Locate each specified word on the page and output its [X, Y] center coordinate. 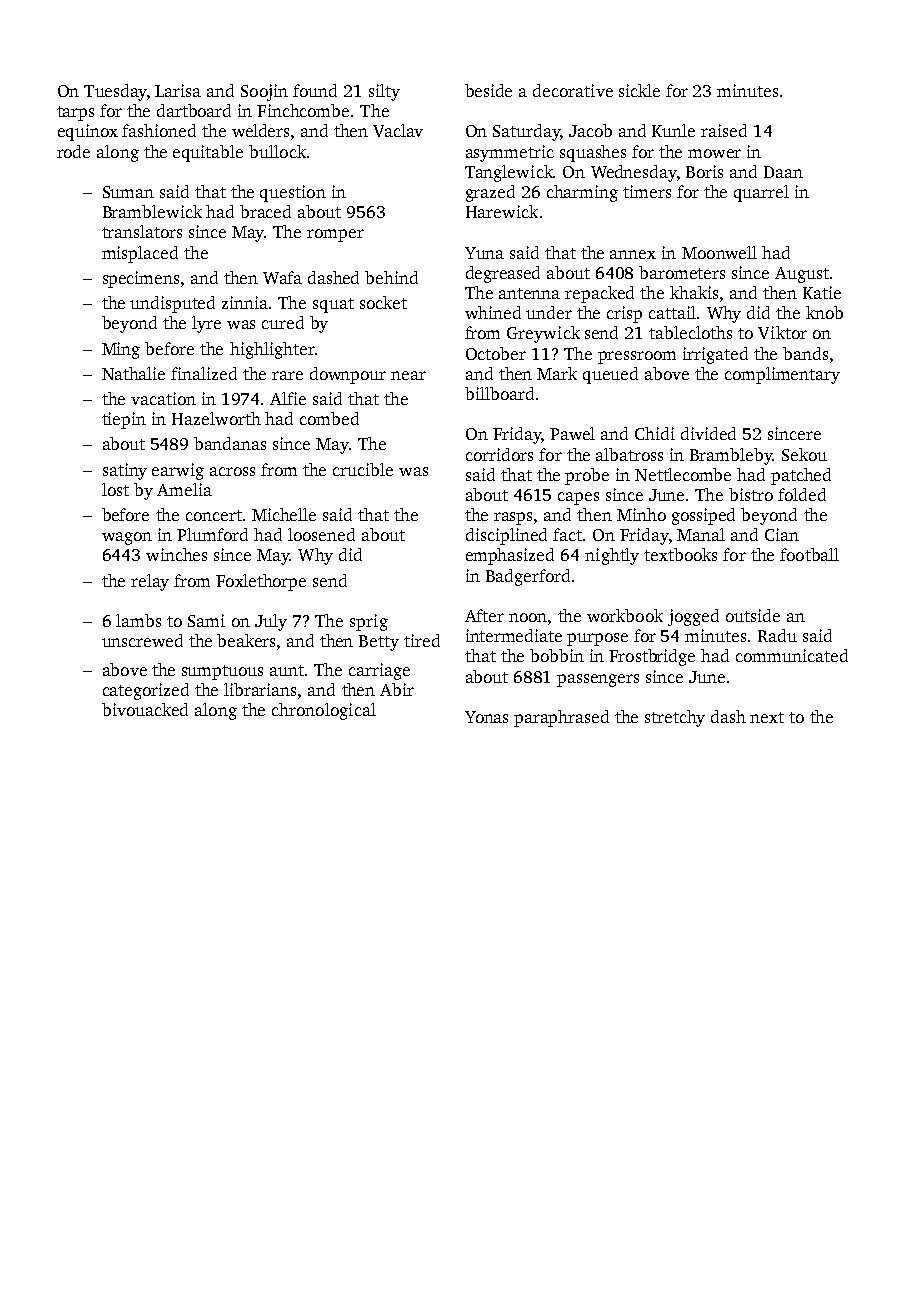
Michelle [284, 514]
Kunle [673, 130]
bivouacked [145, 709]
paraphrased [561, 718]
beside [488, 90]
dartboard [194, 110]
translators [142, 231]
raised [724, 130]
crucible [363, 469]
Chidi [655, 433]
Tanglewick [509, 173]
